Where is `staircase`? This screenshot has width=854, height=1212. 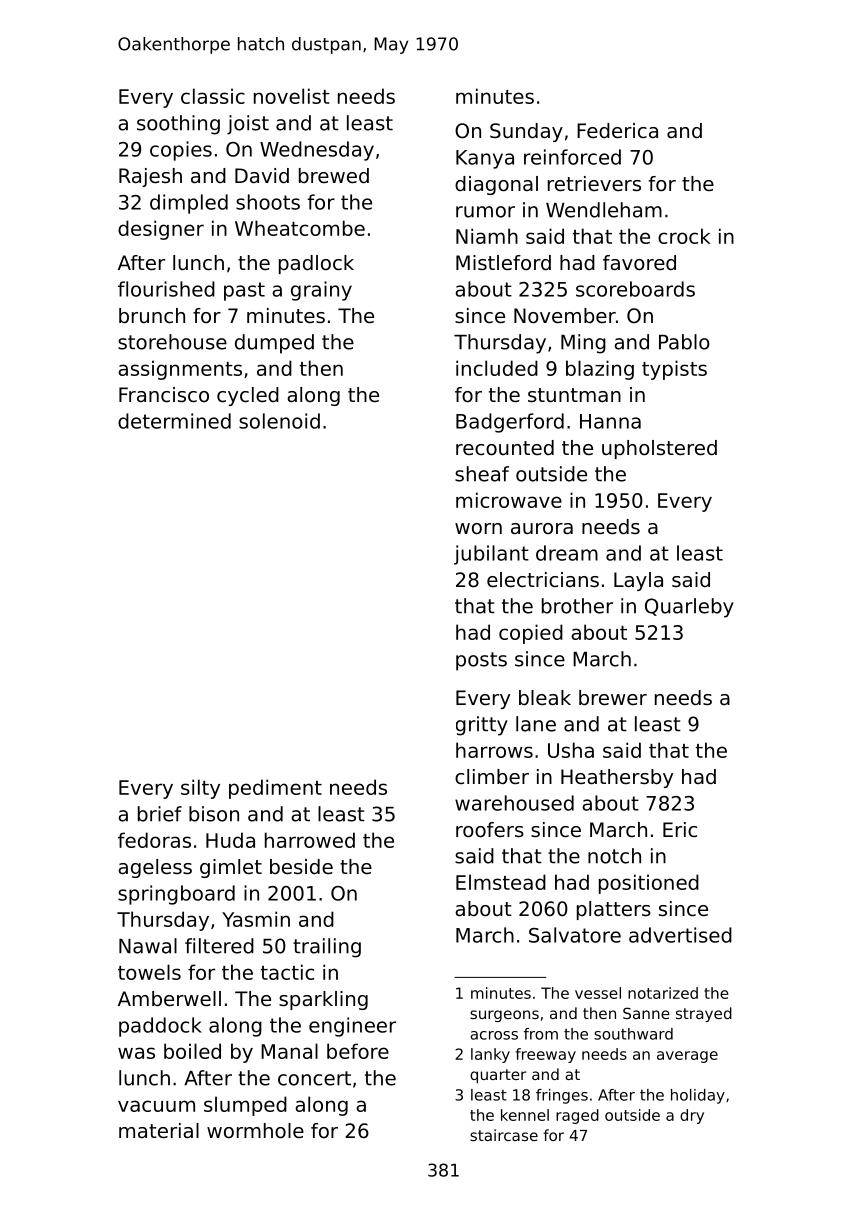
staircase is located at coordinates (504, 1135).
